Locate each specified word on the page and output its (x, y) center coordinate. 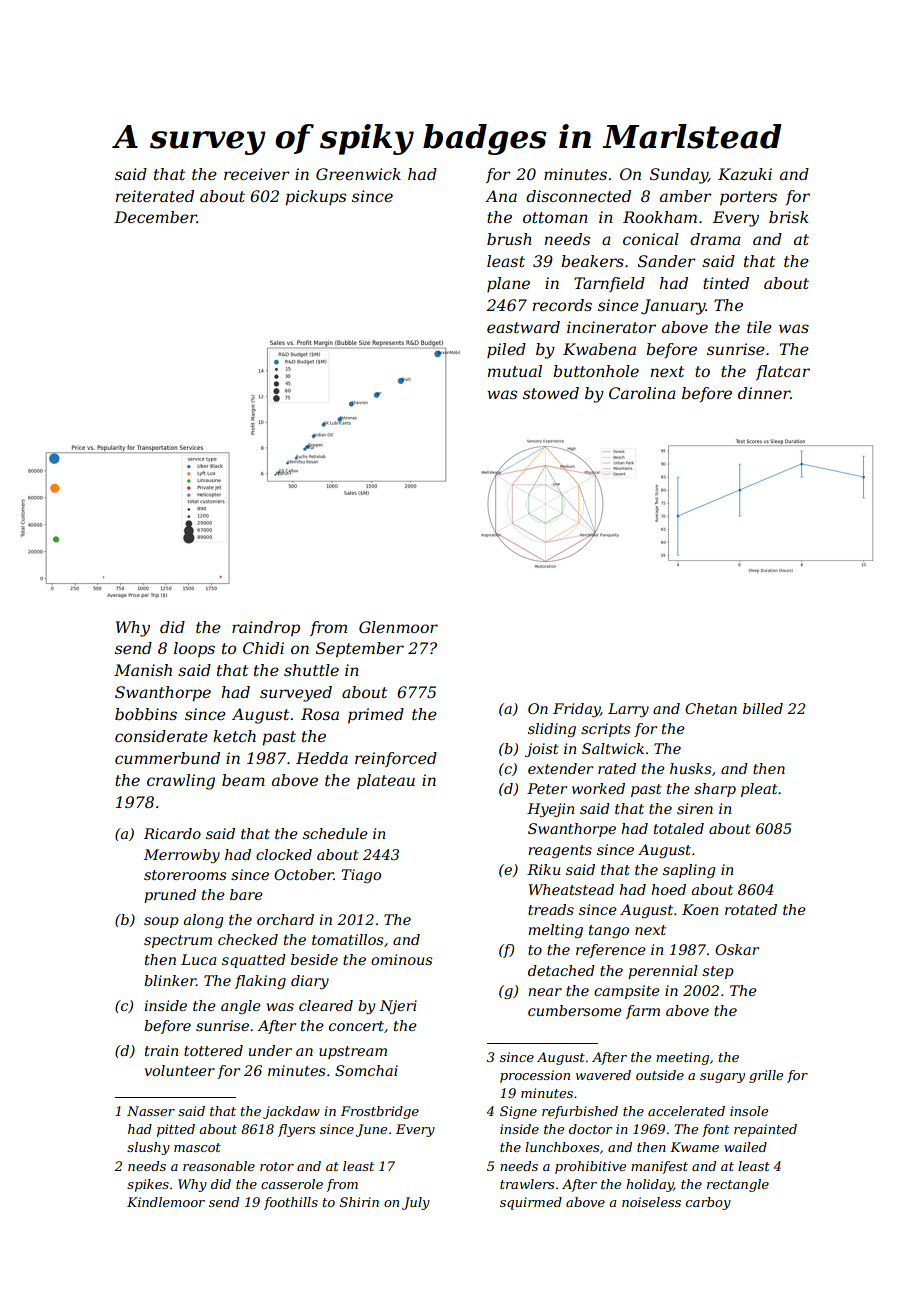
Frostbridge (380, 1112)
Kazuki (745, 174)
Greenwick (358, 174)
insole (749, 1111)
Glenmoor (398, 627)
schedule (335, 833)
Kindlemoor (166, 1202)
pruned (170, 896)
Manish (143, 670)
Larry (628, 710)
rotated (751, 909)
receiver (257, 174)
